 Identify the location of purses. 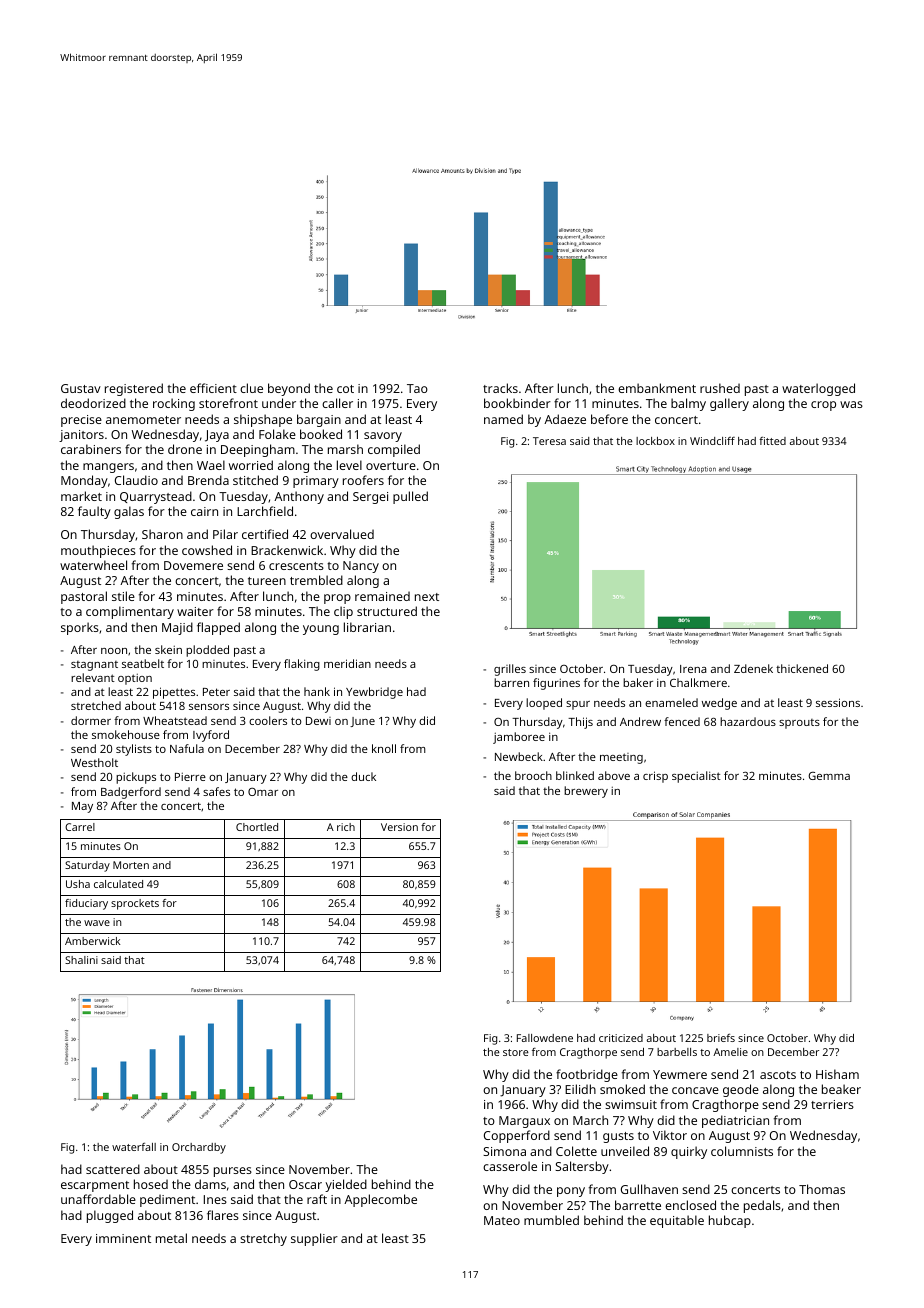
(233, 1172).
